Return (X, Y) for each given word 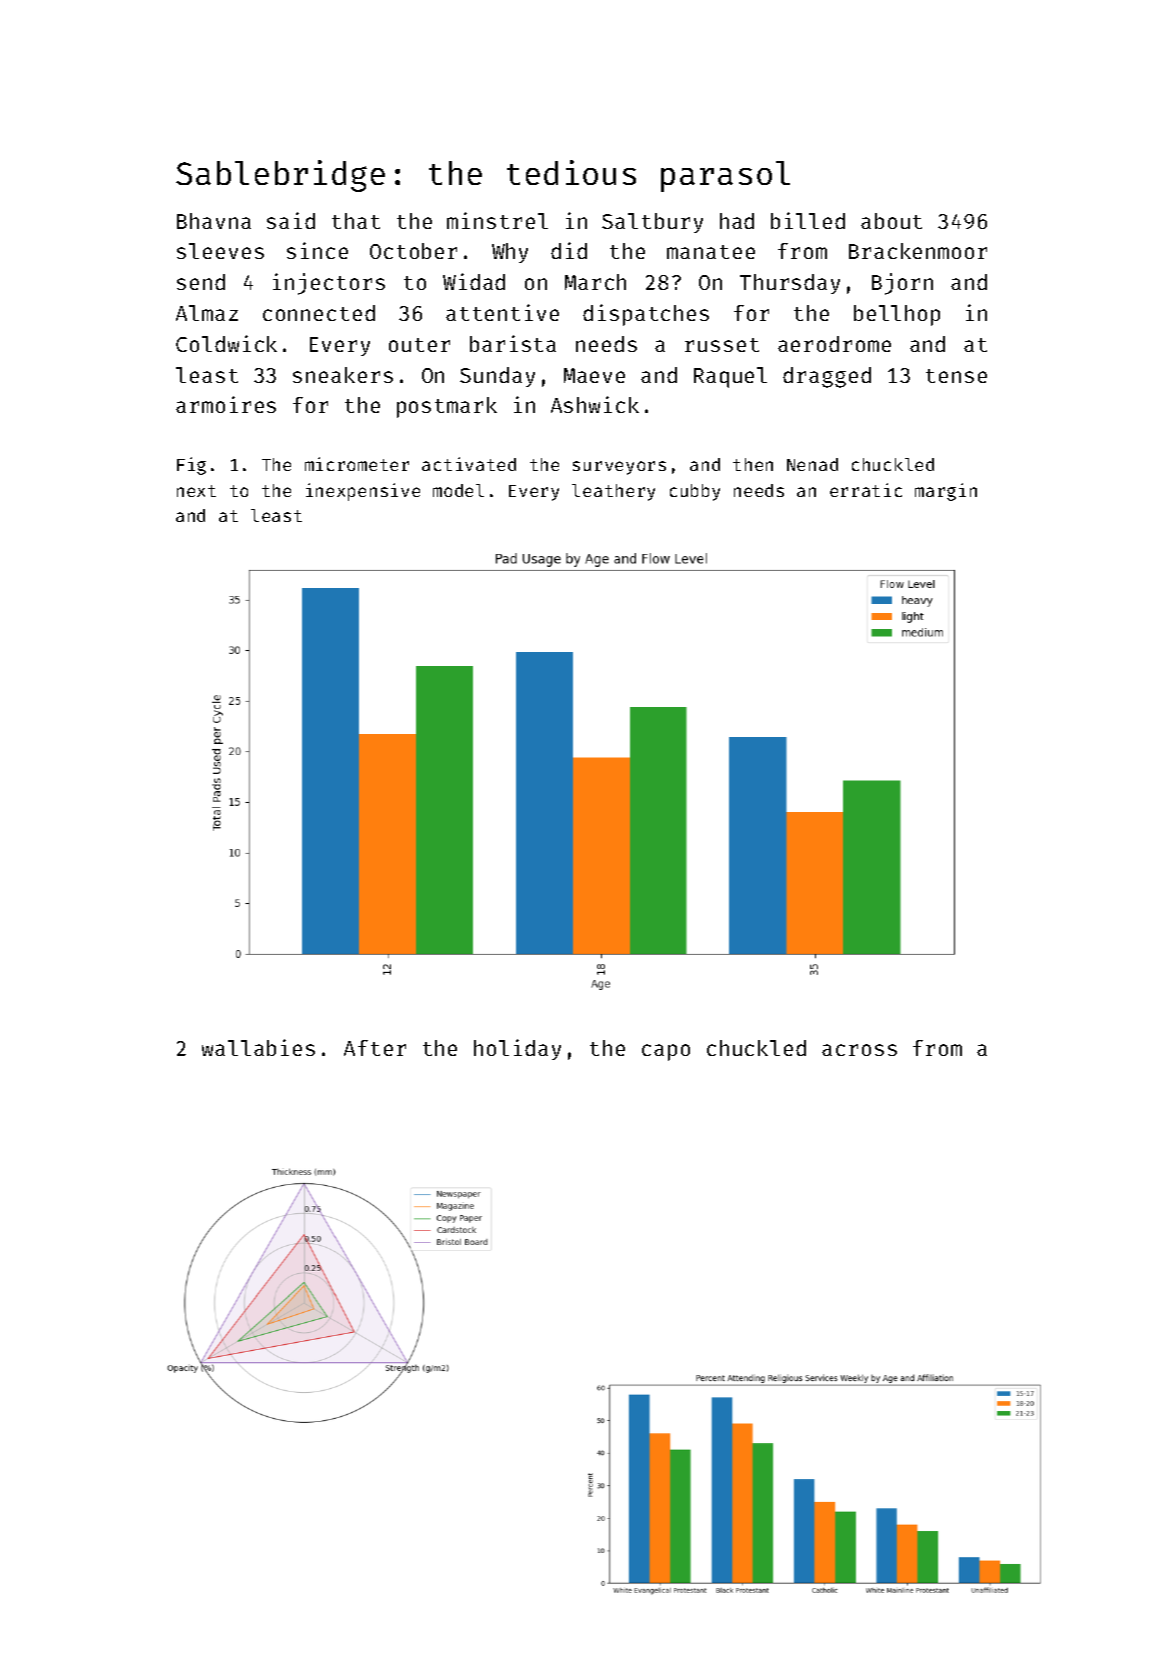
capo (666, 1052)
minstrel (497, 220)
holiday (517, 1049)
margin (946, 492)
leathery (613, 492)
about (891, 221)
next (196, 491)
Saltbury (652, 223)
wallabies (258, 1047)
